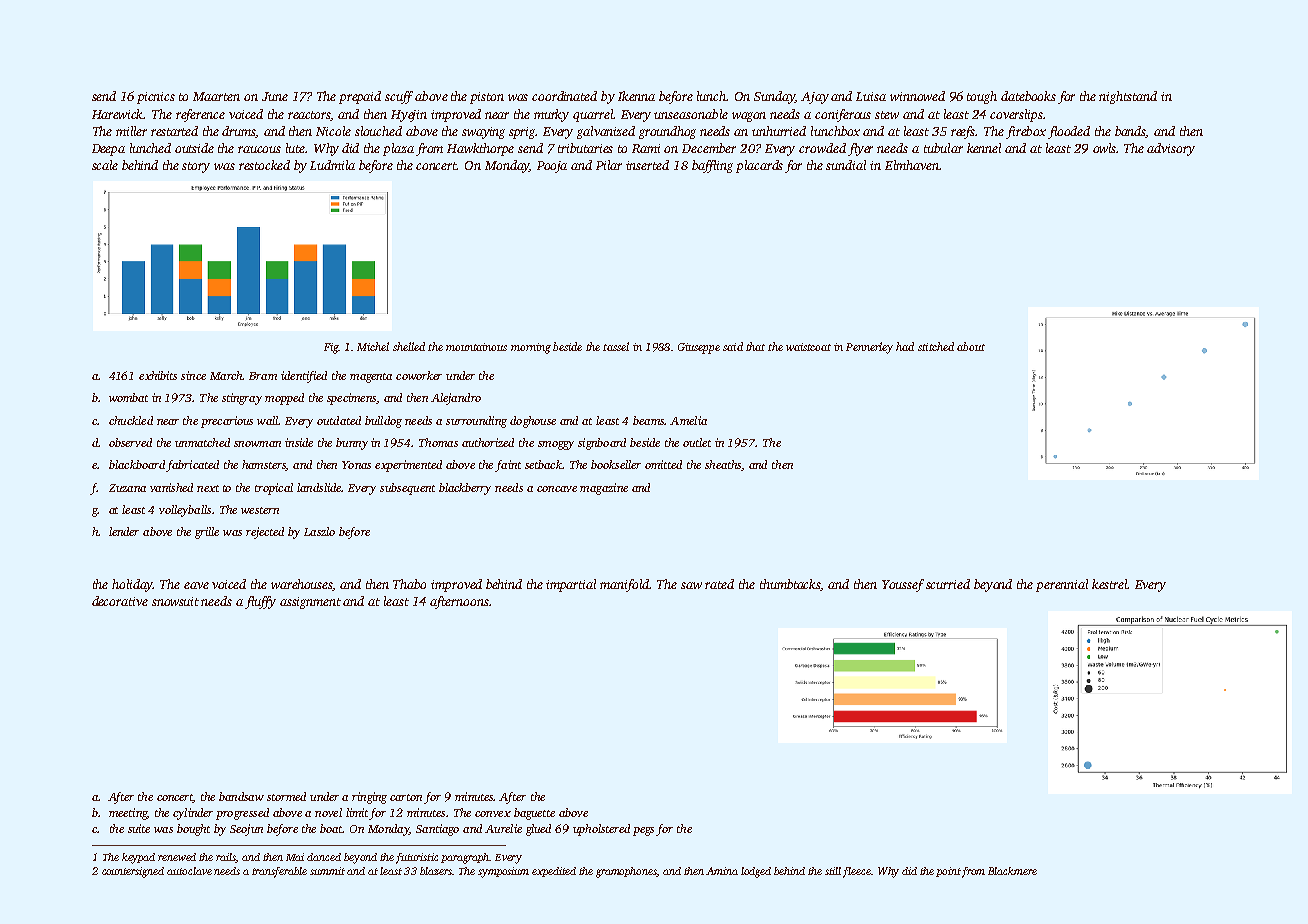  I want to click on stitched, so click(936, 346).
